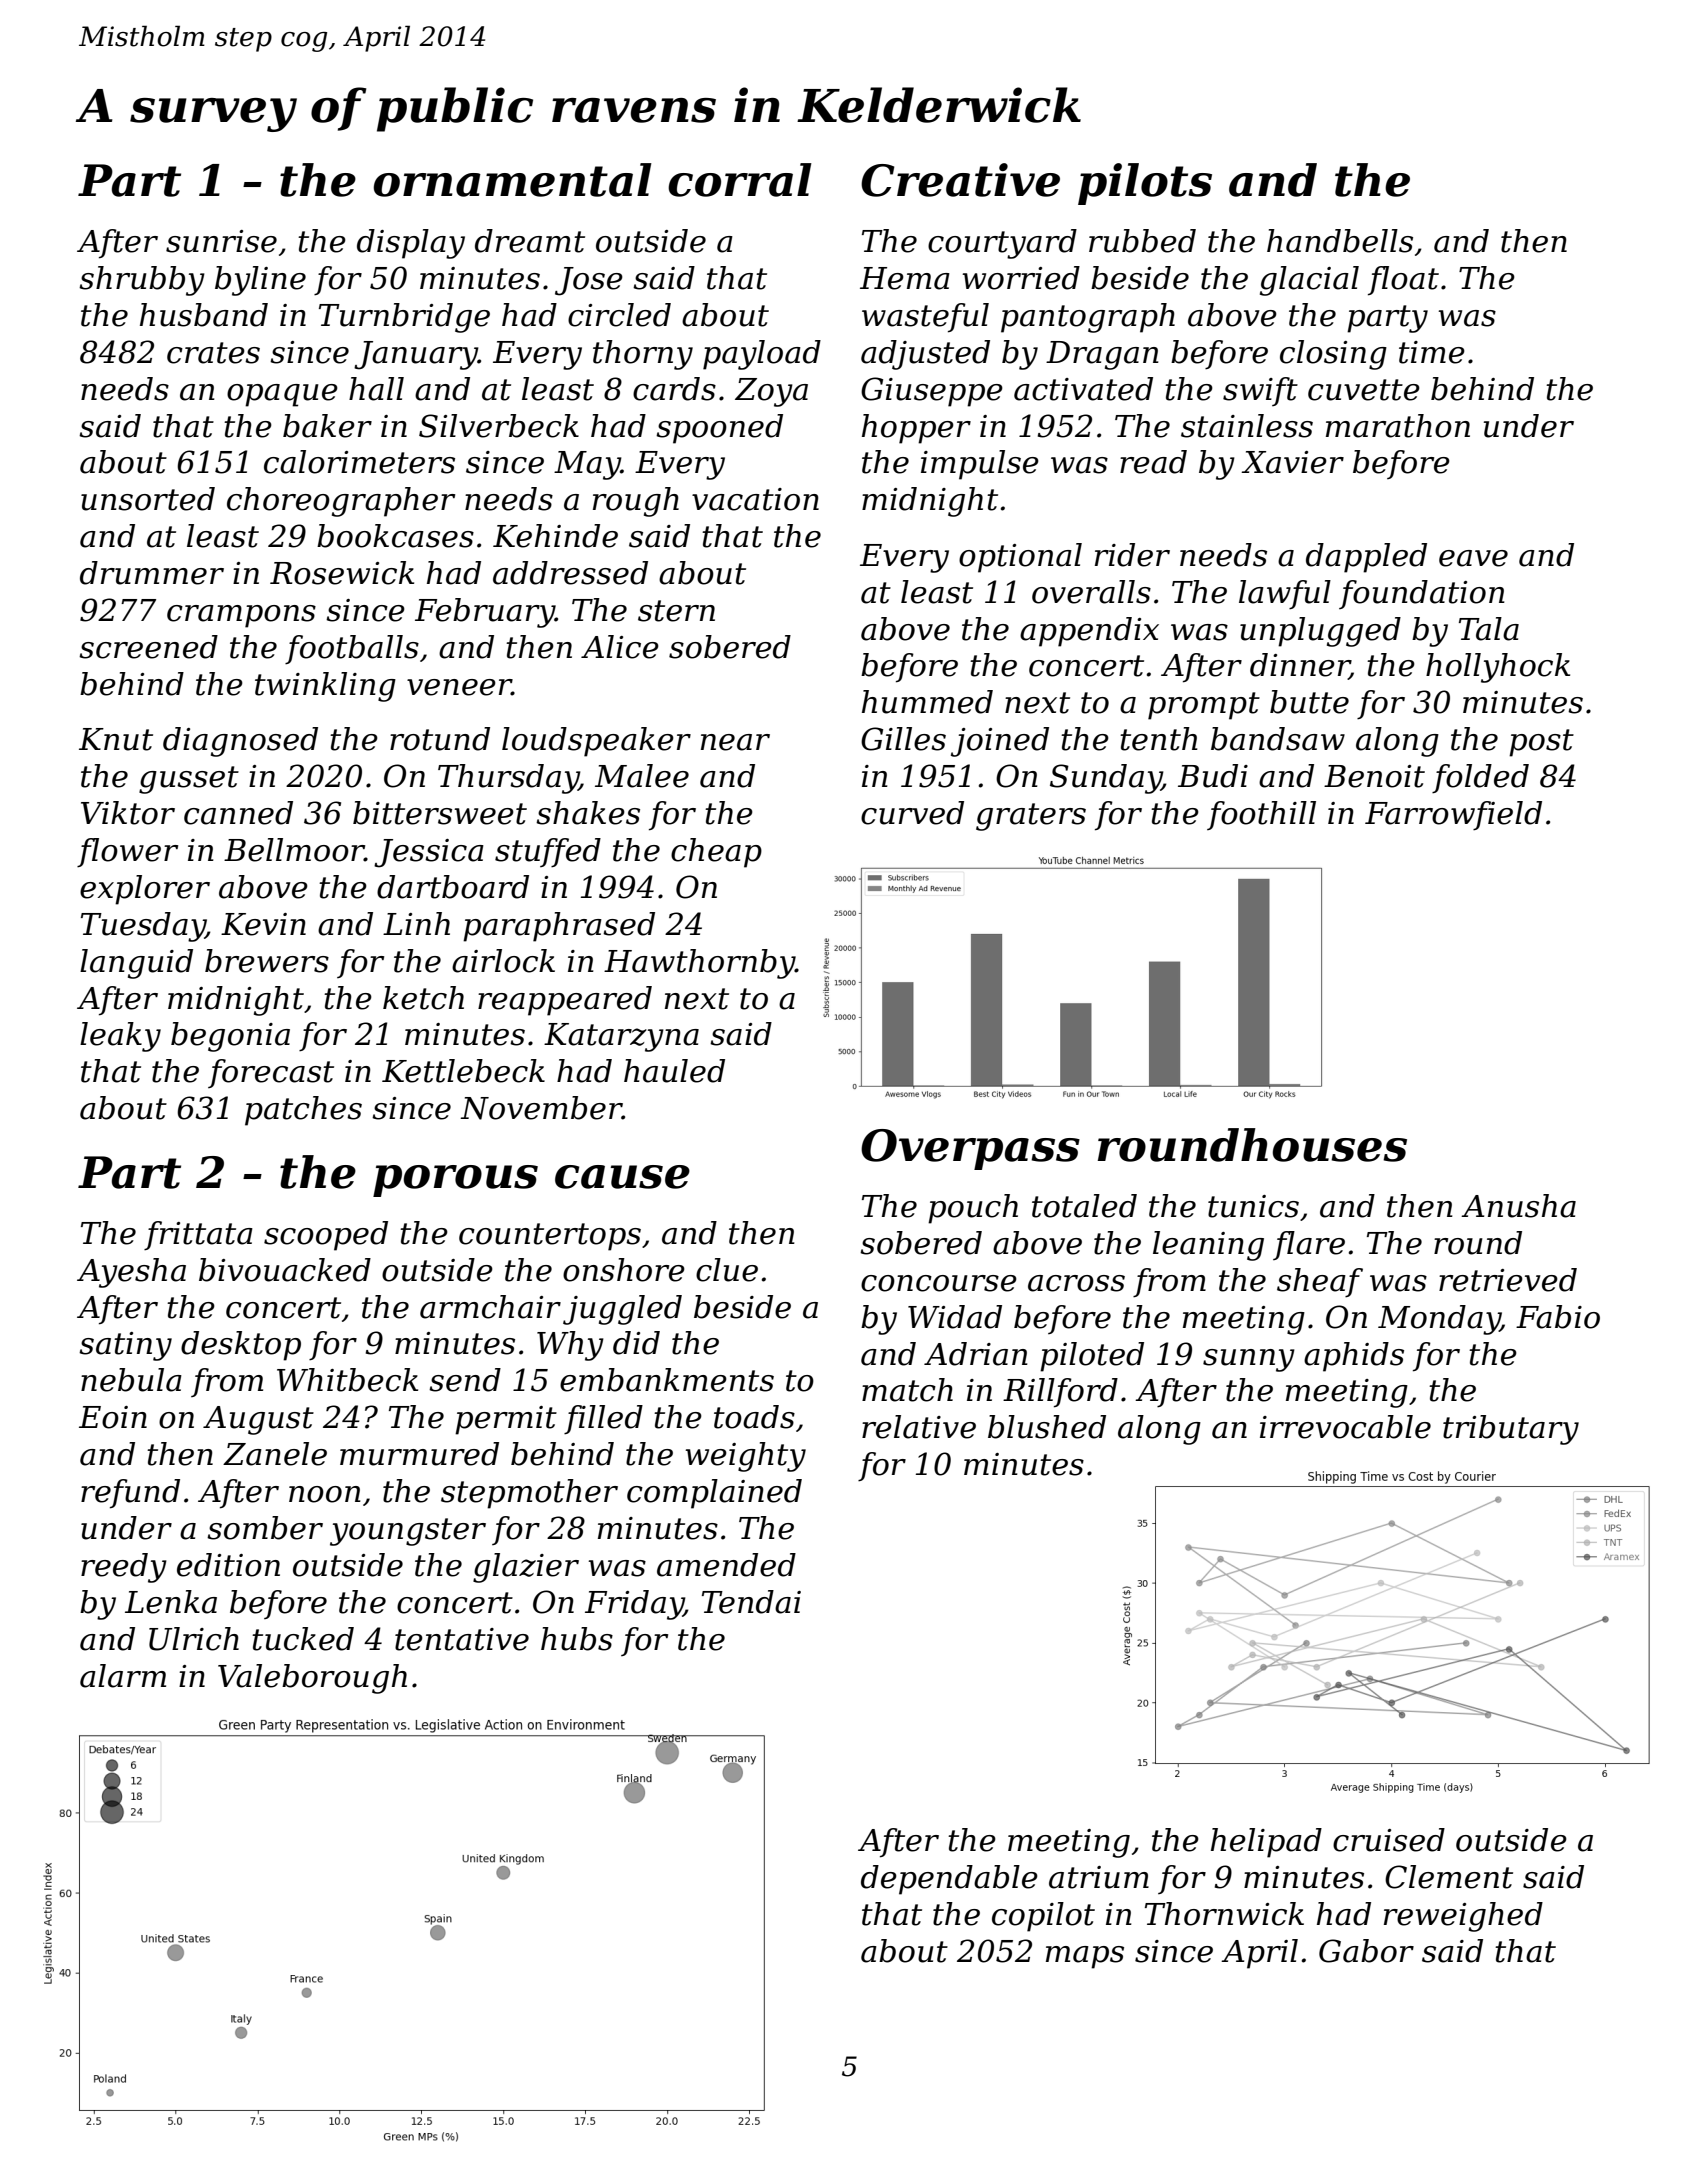 The width and height of the screenshot is (1683, 2178). What do you see at coordinates (123, 1676) in the screenshot?
I see `alarm` at bounding box center [123, 1676].
